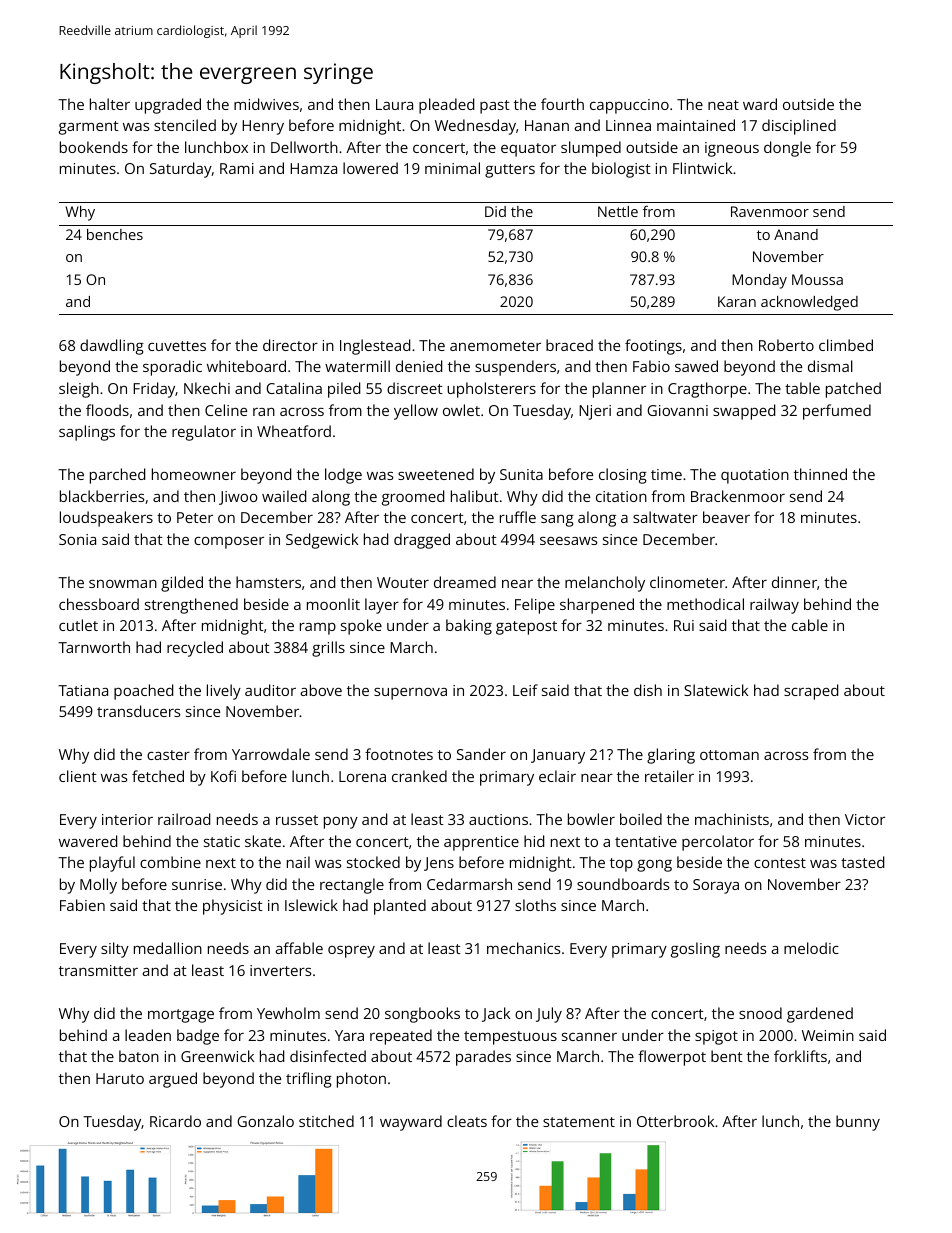 Image resolution: width=952 pixels, height=1233 pixels. I want to click on statement, so click(579, 1122).
